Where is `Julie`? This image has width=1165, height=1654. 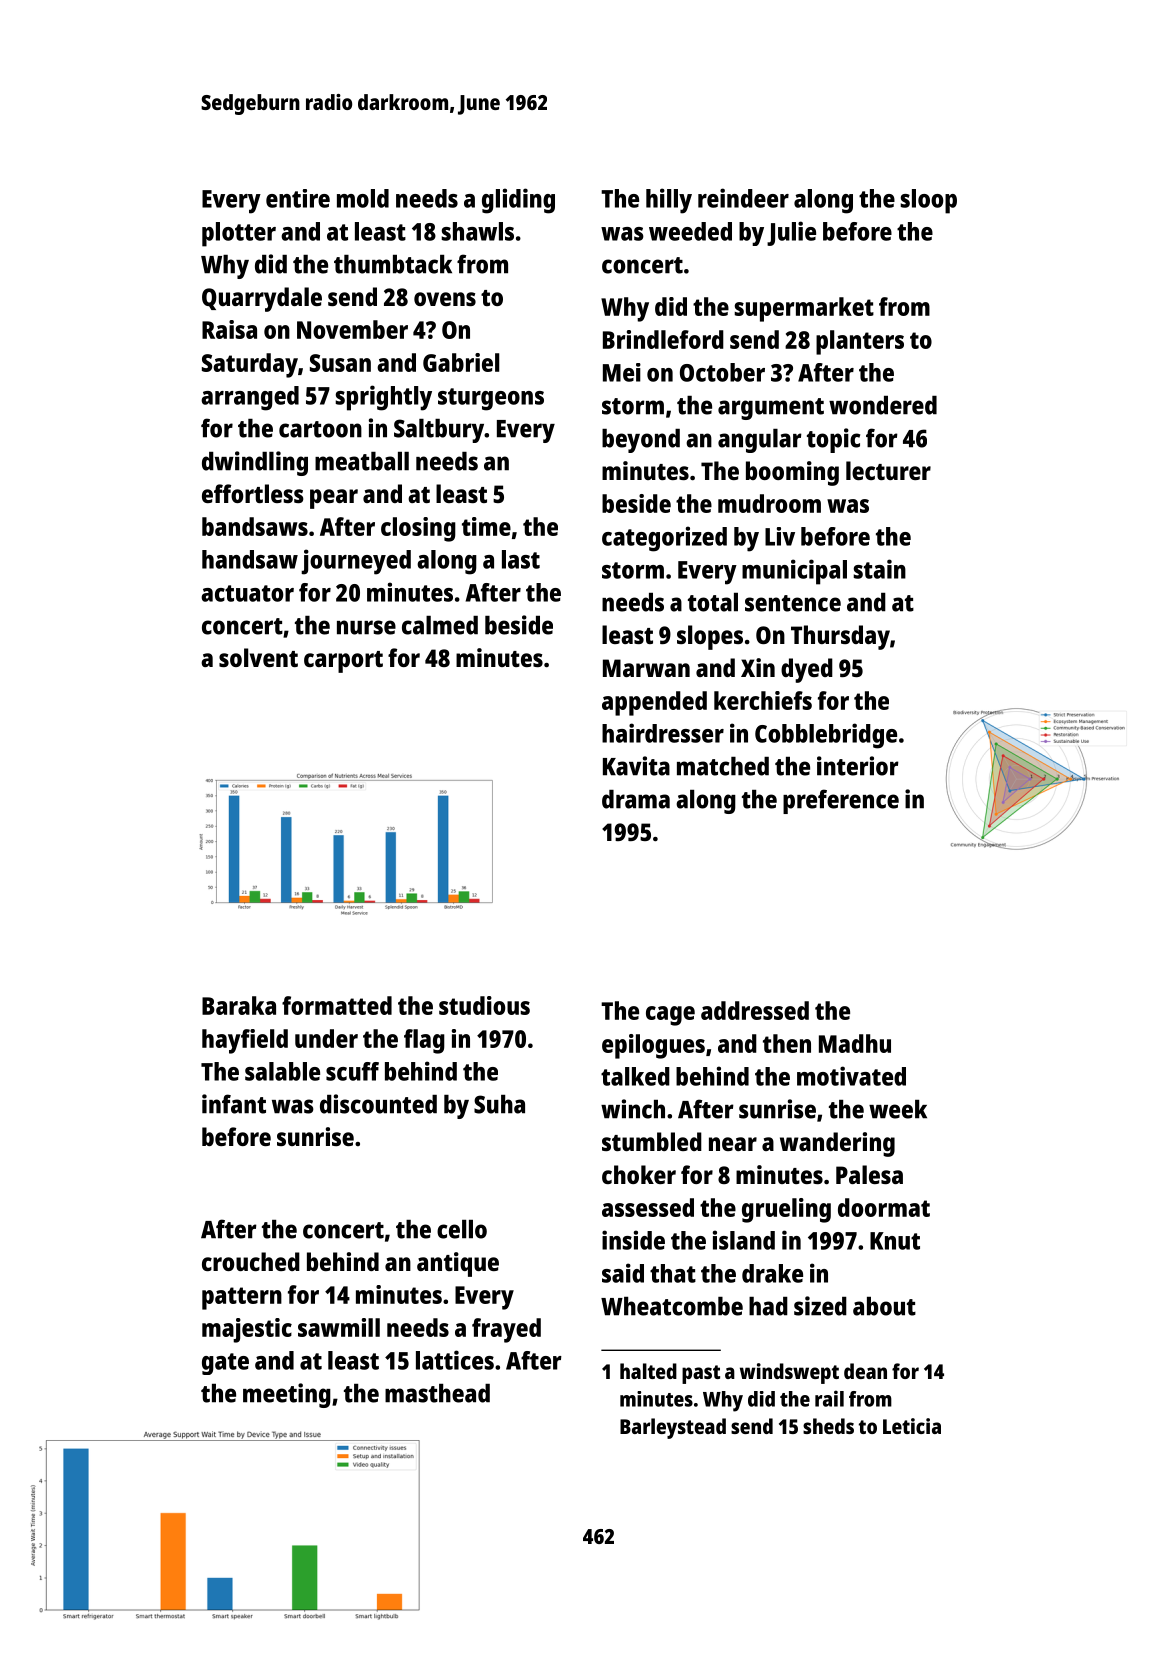
Julie is located at coordinates (791, 233).
